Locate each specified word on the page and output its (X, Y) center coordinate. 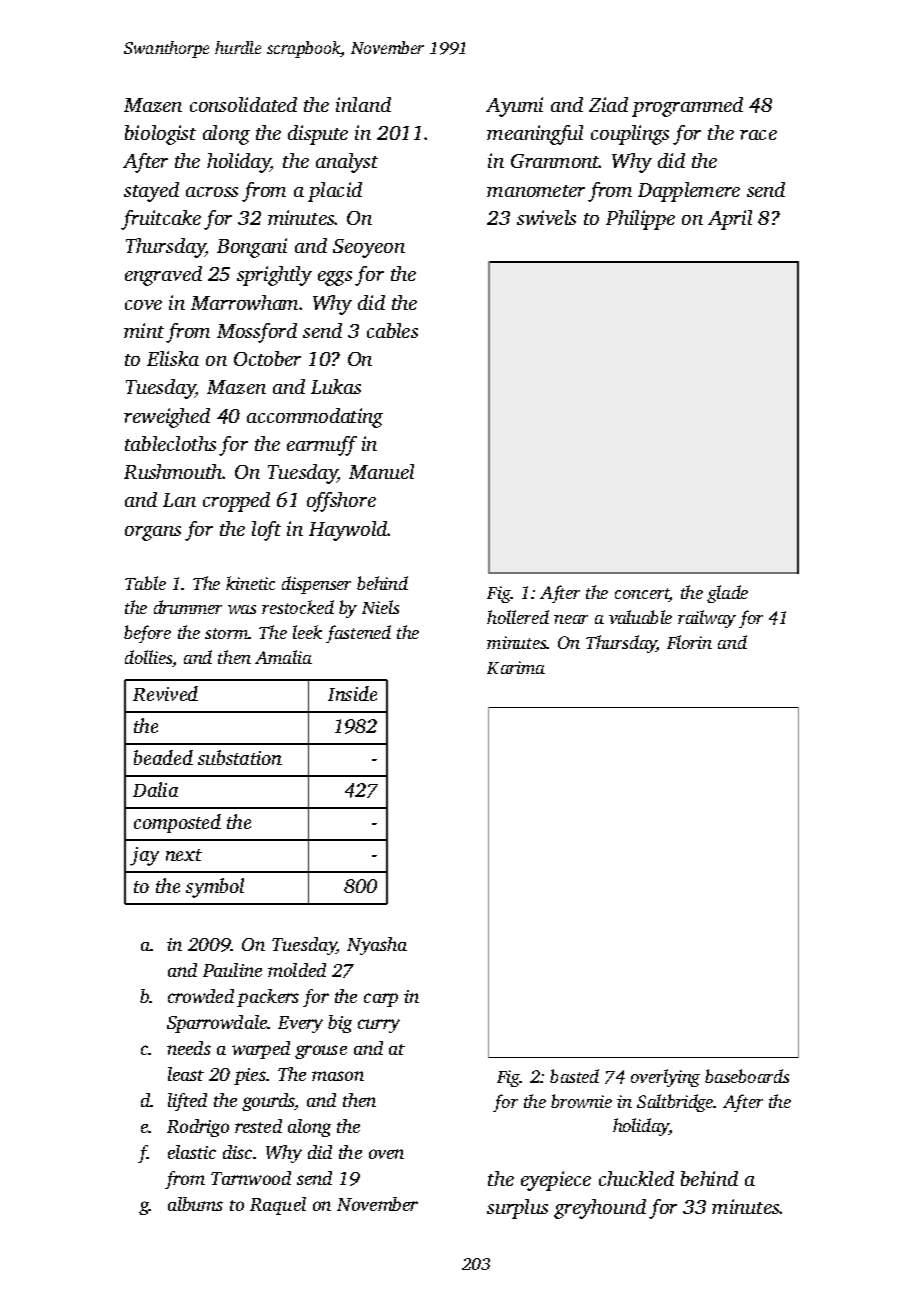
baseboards (747, 1076)
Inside (352, 693)
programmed (687, 107)
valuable (640, 617)
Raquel (278, 1206)
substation (240, 757)
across (212, 192)
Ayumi (514, 107)
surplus (517, 1209)
